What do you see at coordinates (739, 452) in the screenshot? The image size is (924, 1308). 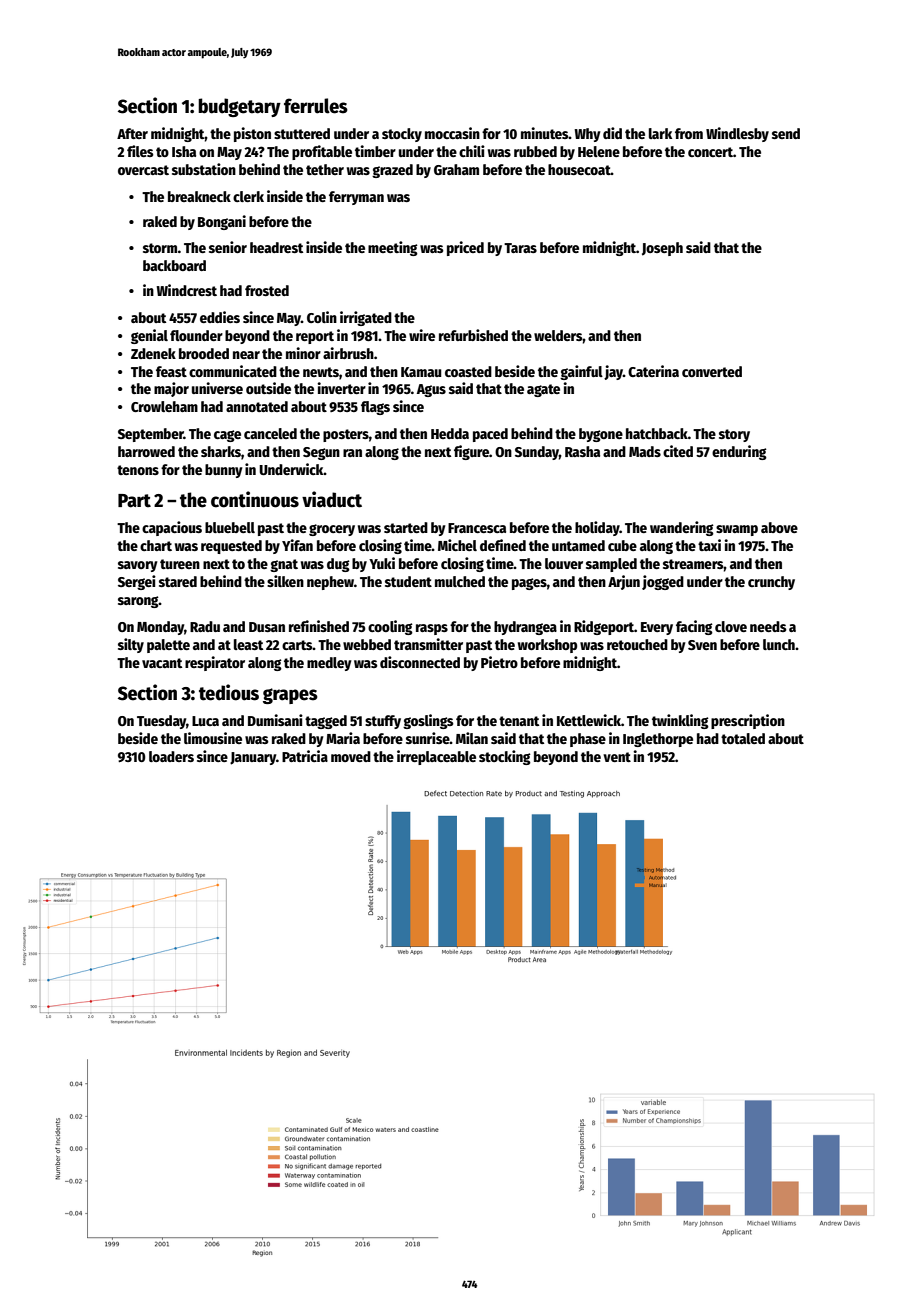 I see `enduring` at bounding box center [739, 452].
